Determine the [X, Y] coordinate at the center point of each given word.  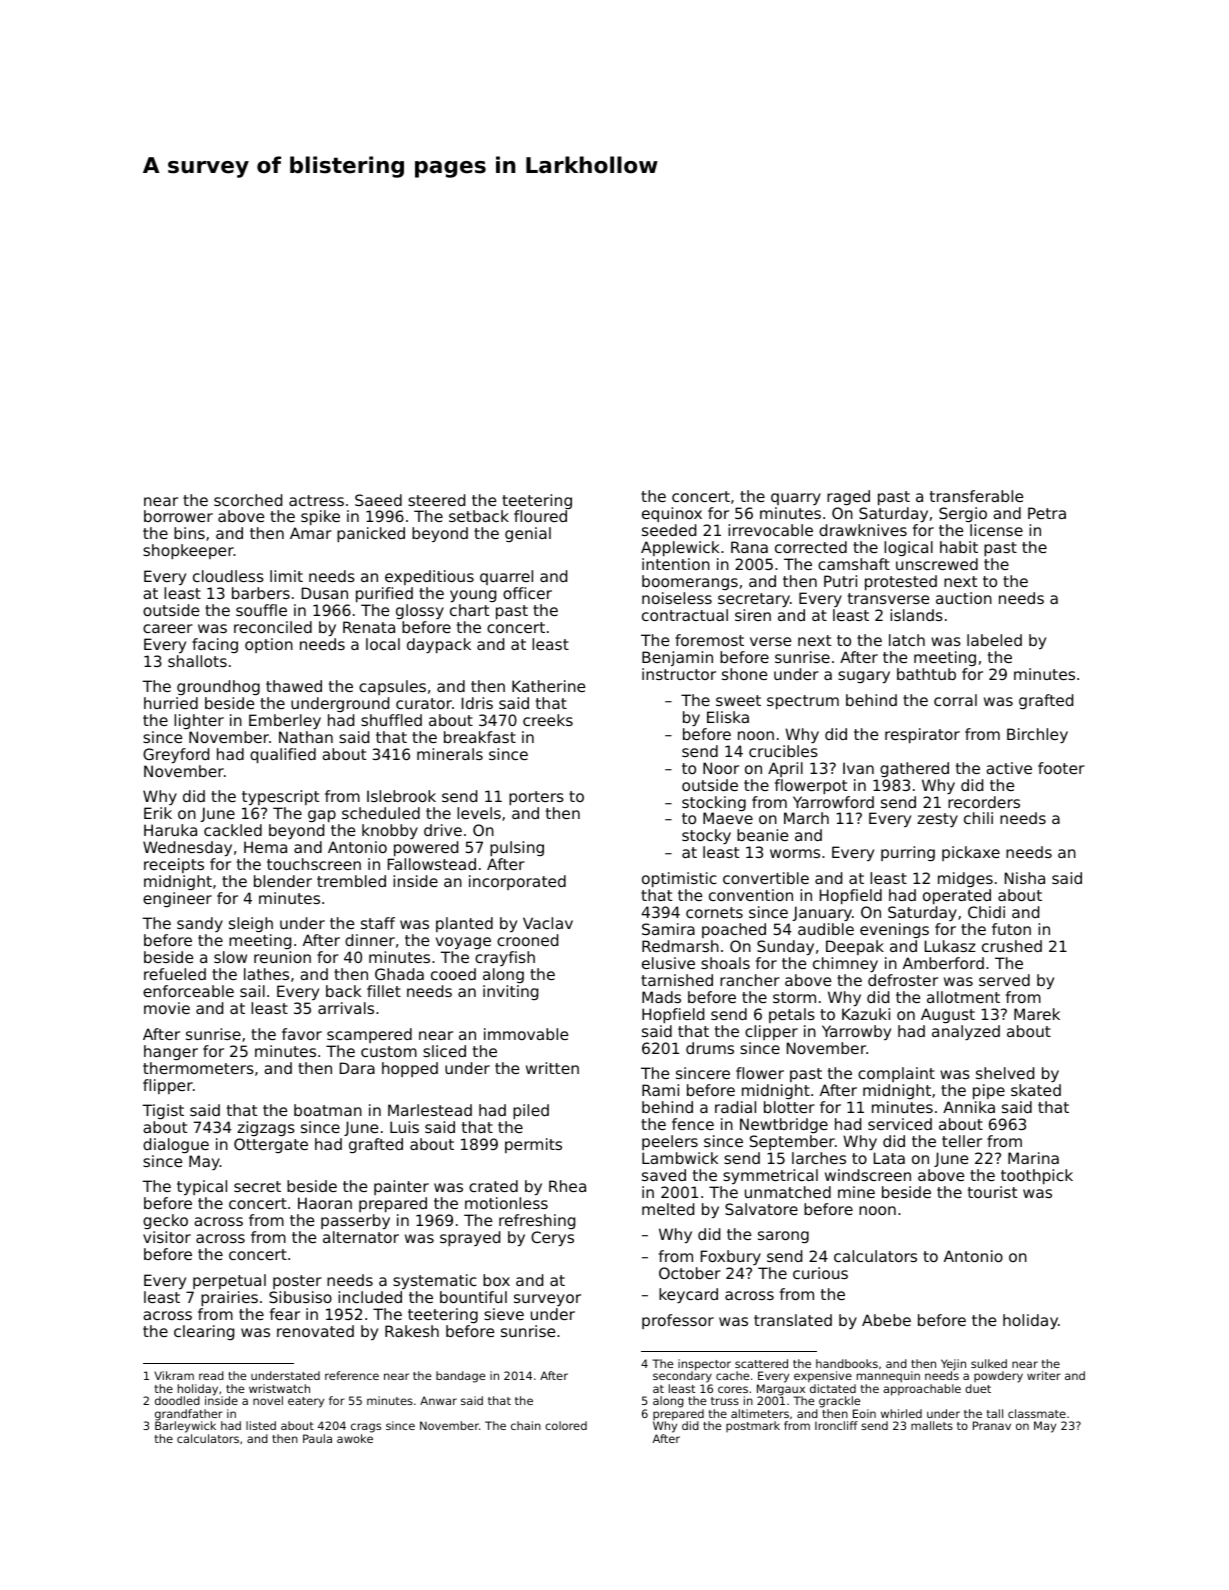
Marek [1037, 1014]
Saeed [378, 500]
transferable [976, 496]
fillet [384, 991]
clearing [204, 1332]
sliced [444, 1051]
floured [540, 516]
